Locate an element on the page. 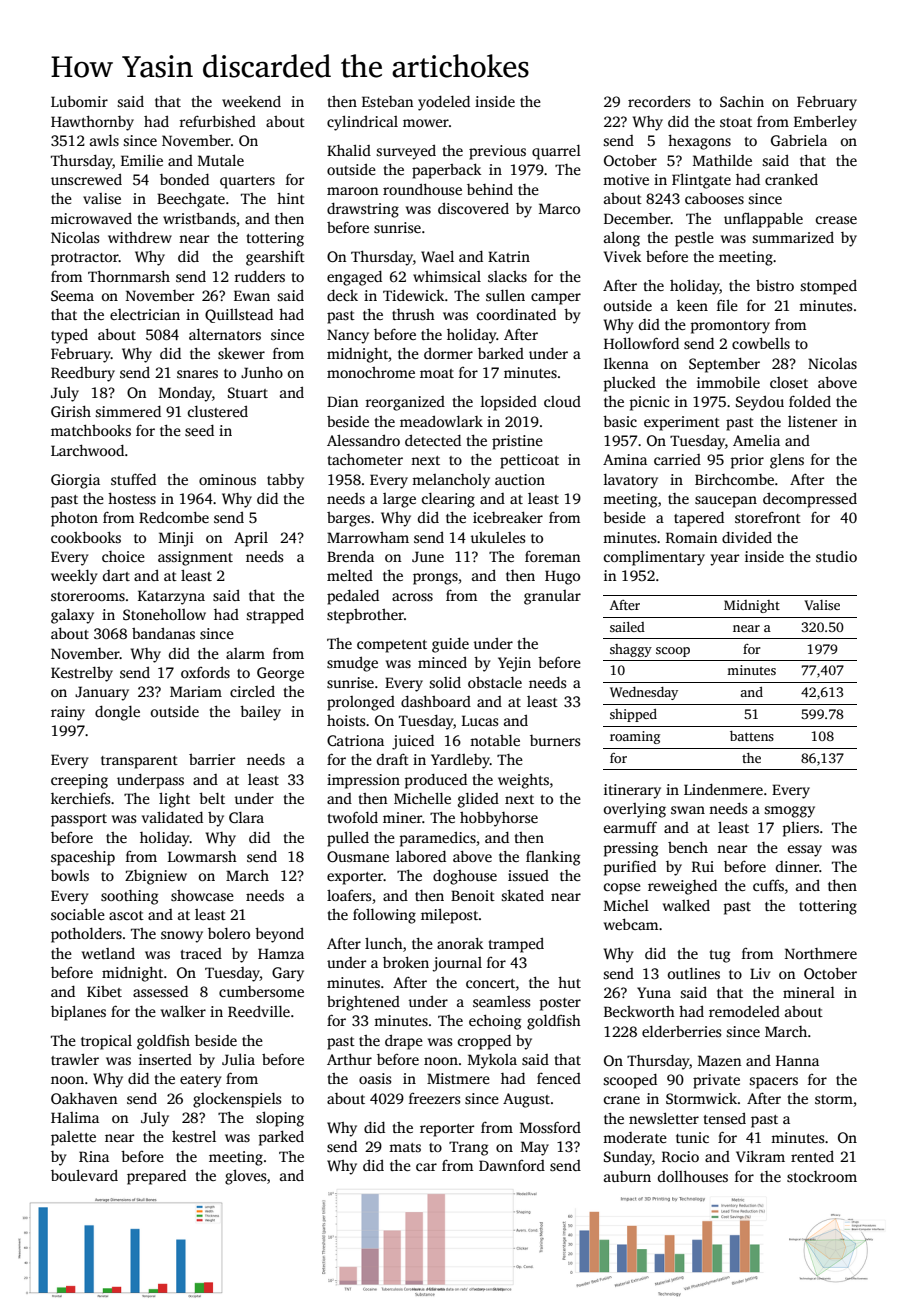 The width and height of the page is (908, 1316). assignment is located at coordinates (195, 558).
